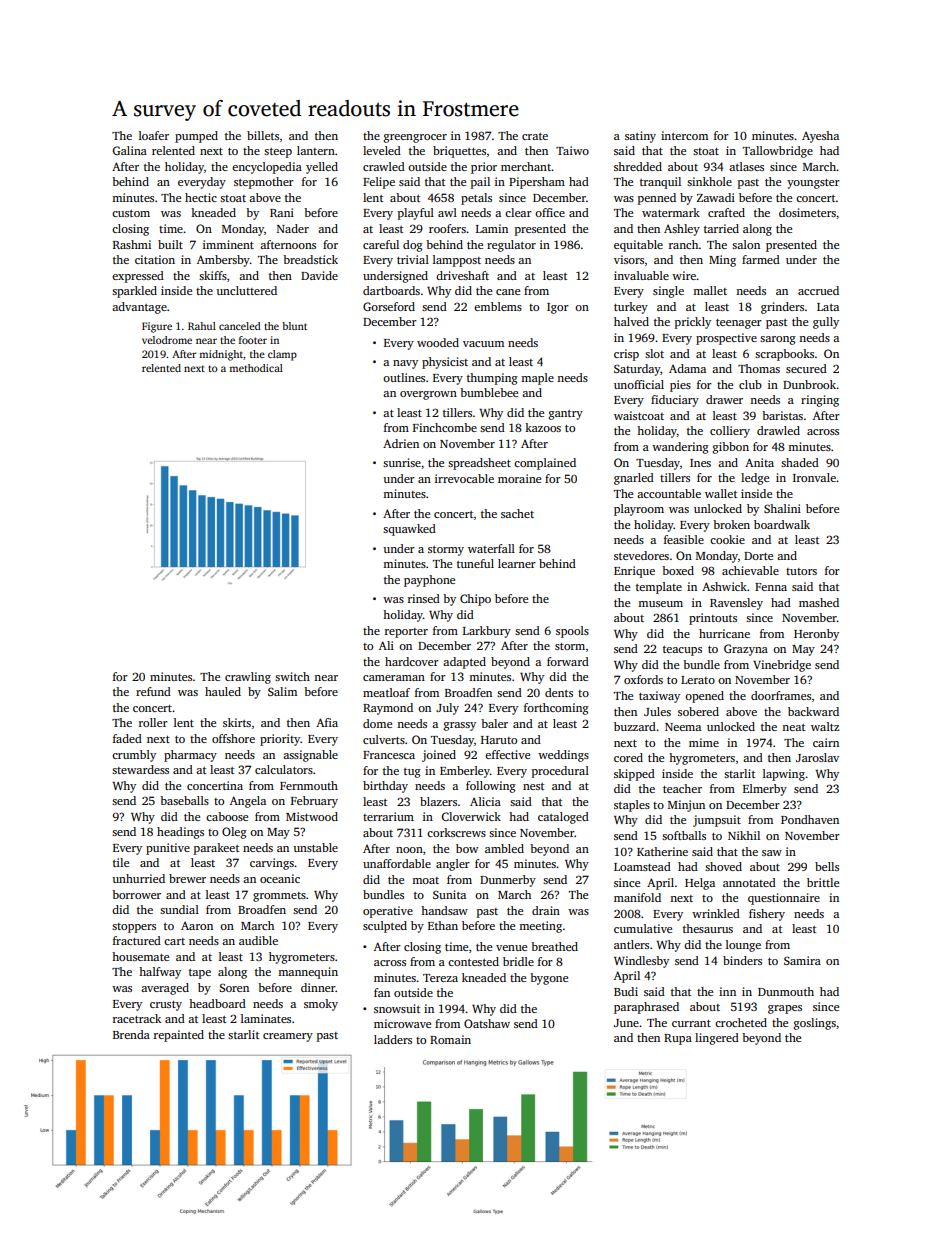 This screenshot has height=1233, width=952. I want to click on wandering, so click(680, 448).
